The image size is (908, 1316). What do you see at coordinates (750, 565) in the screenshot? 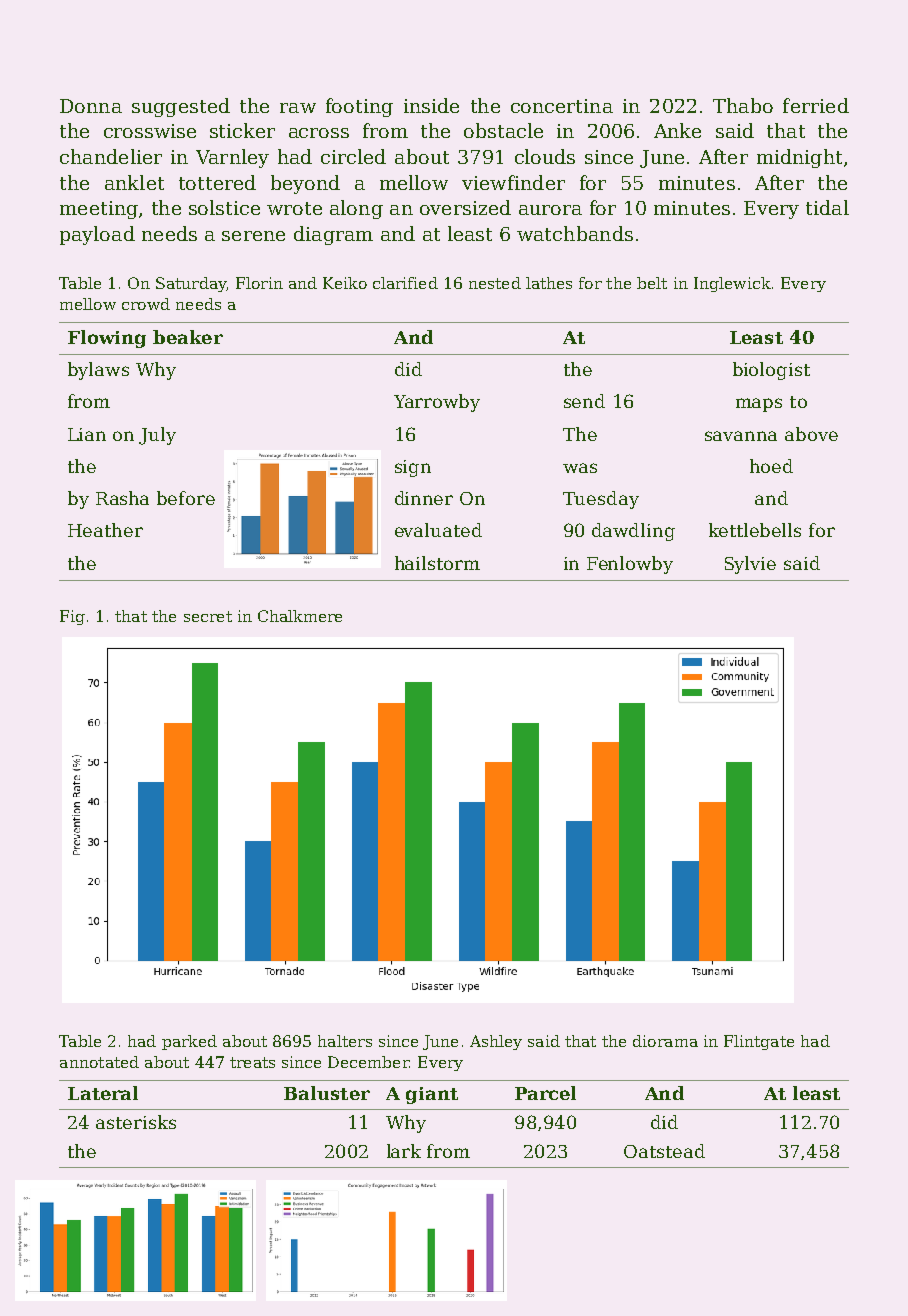
I see `Sylvie` at bounding box center [750, 565].
